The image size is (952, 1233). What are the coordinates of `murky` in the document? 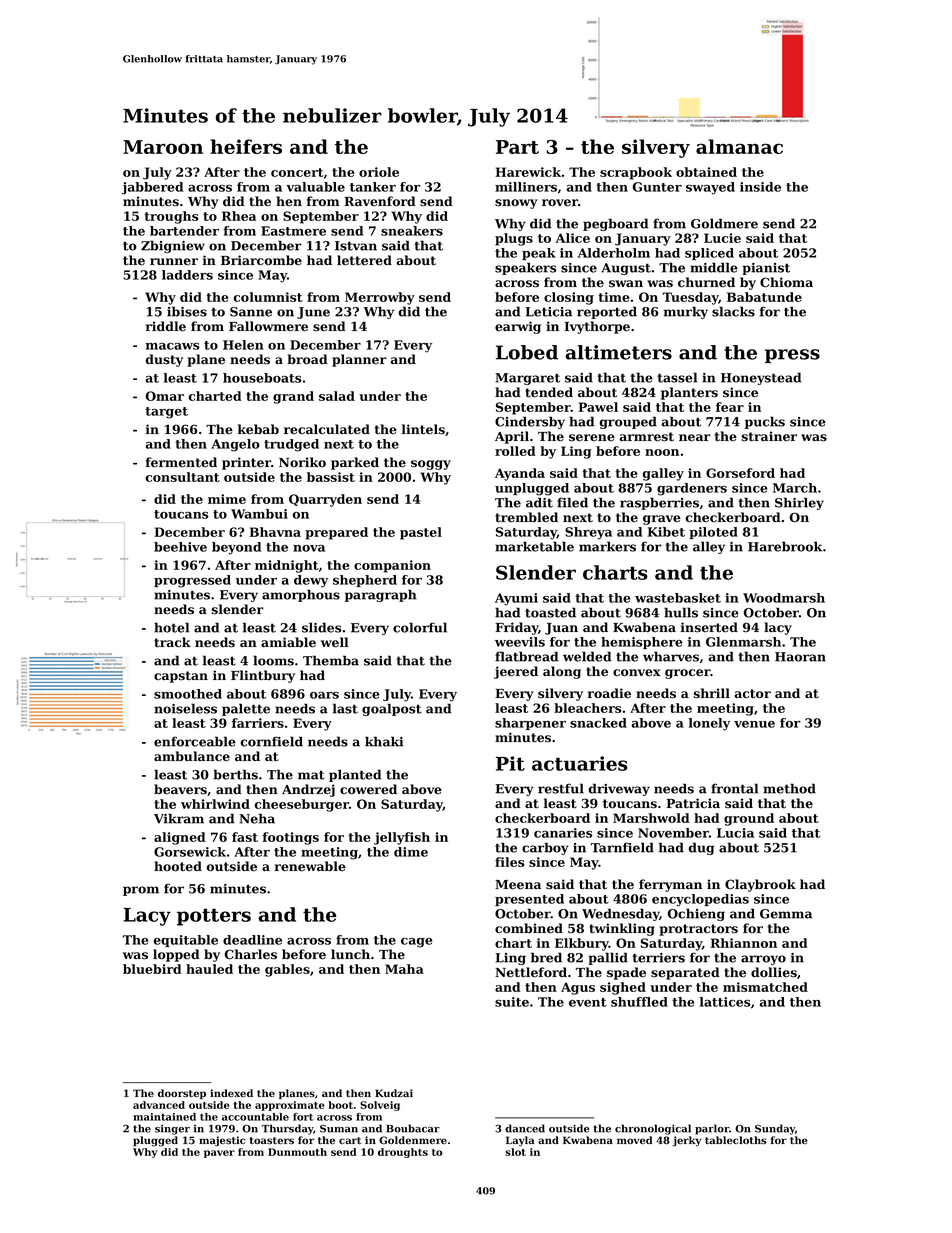 It's located at (686, 312).
